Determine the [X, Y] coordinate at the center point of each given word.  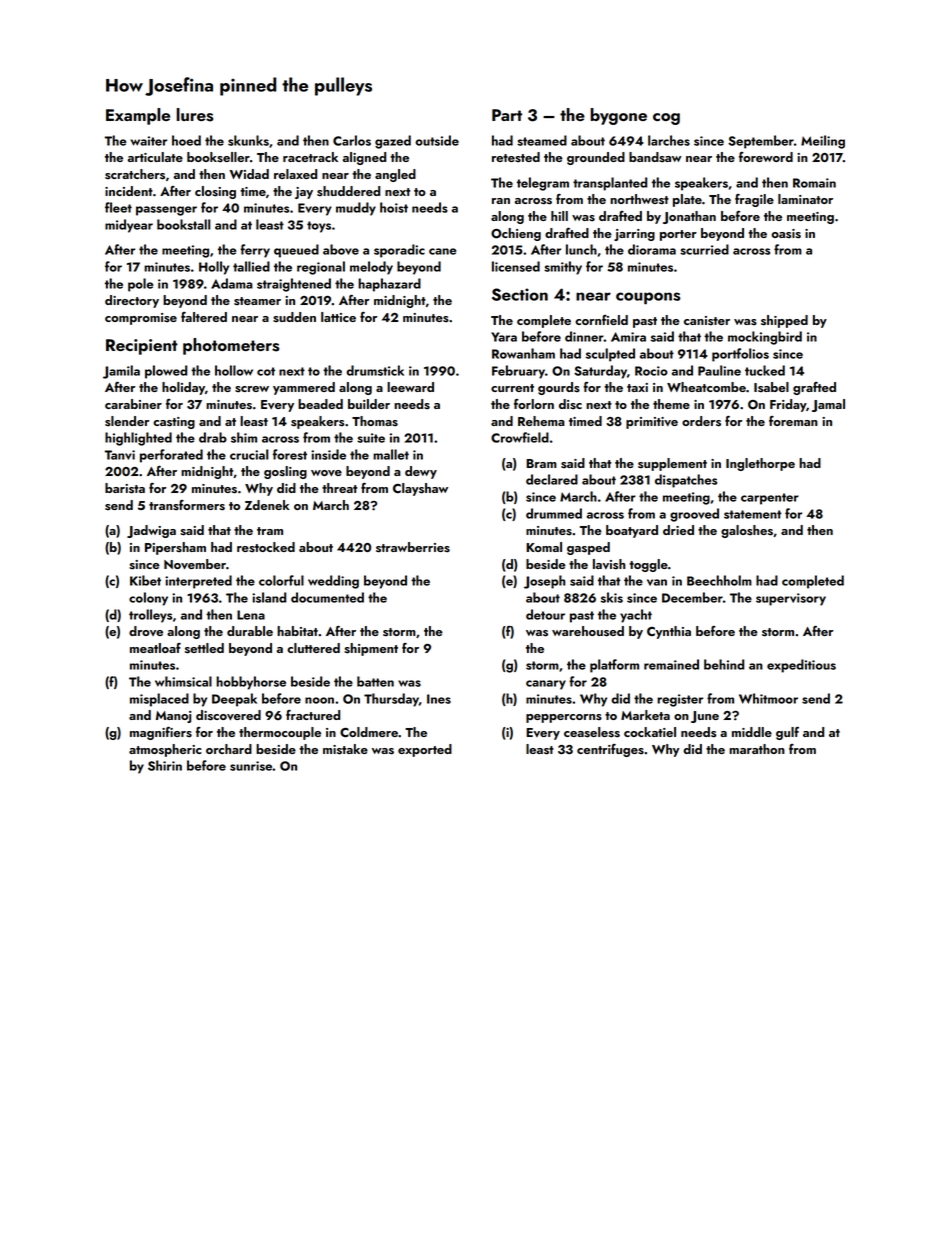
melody [371, 268]
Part [507, 115]
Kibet [145, 580]
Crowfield [520, 437]
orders [701, 421]
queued [296, 251]
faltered [204, 317]
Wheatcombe [706, 387]
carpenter [770, 499]
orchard [229, 749]
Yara [504, 337]
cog [666, 119]
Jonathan [689, 217]
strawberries [413, 547]
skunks [248, 140]
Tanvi [120, 455]
